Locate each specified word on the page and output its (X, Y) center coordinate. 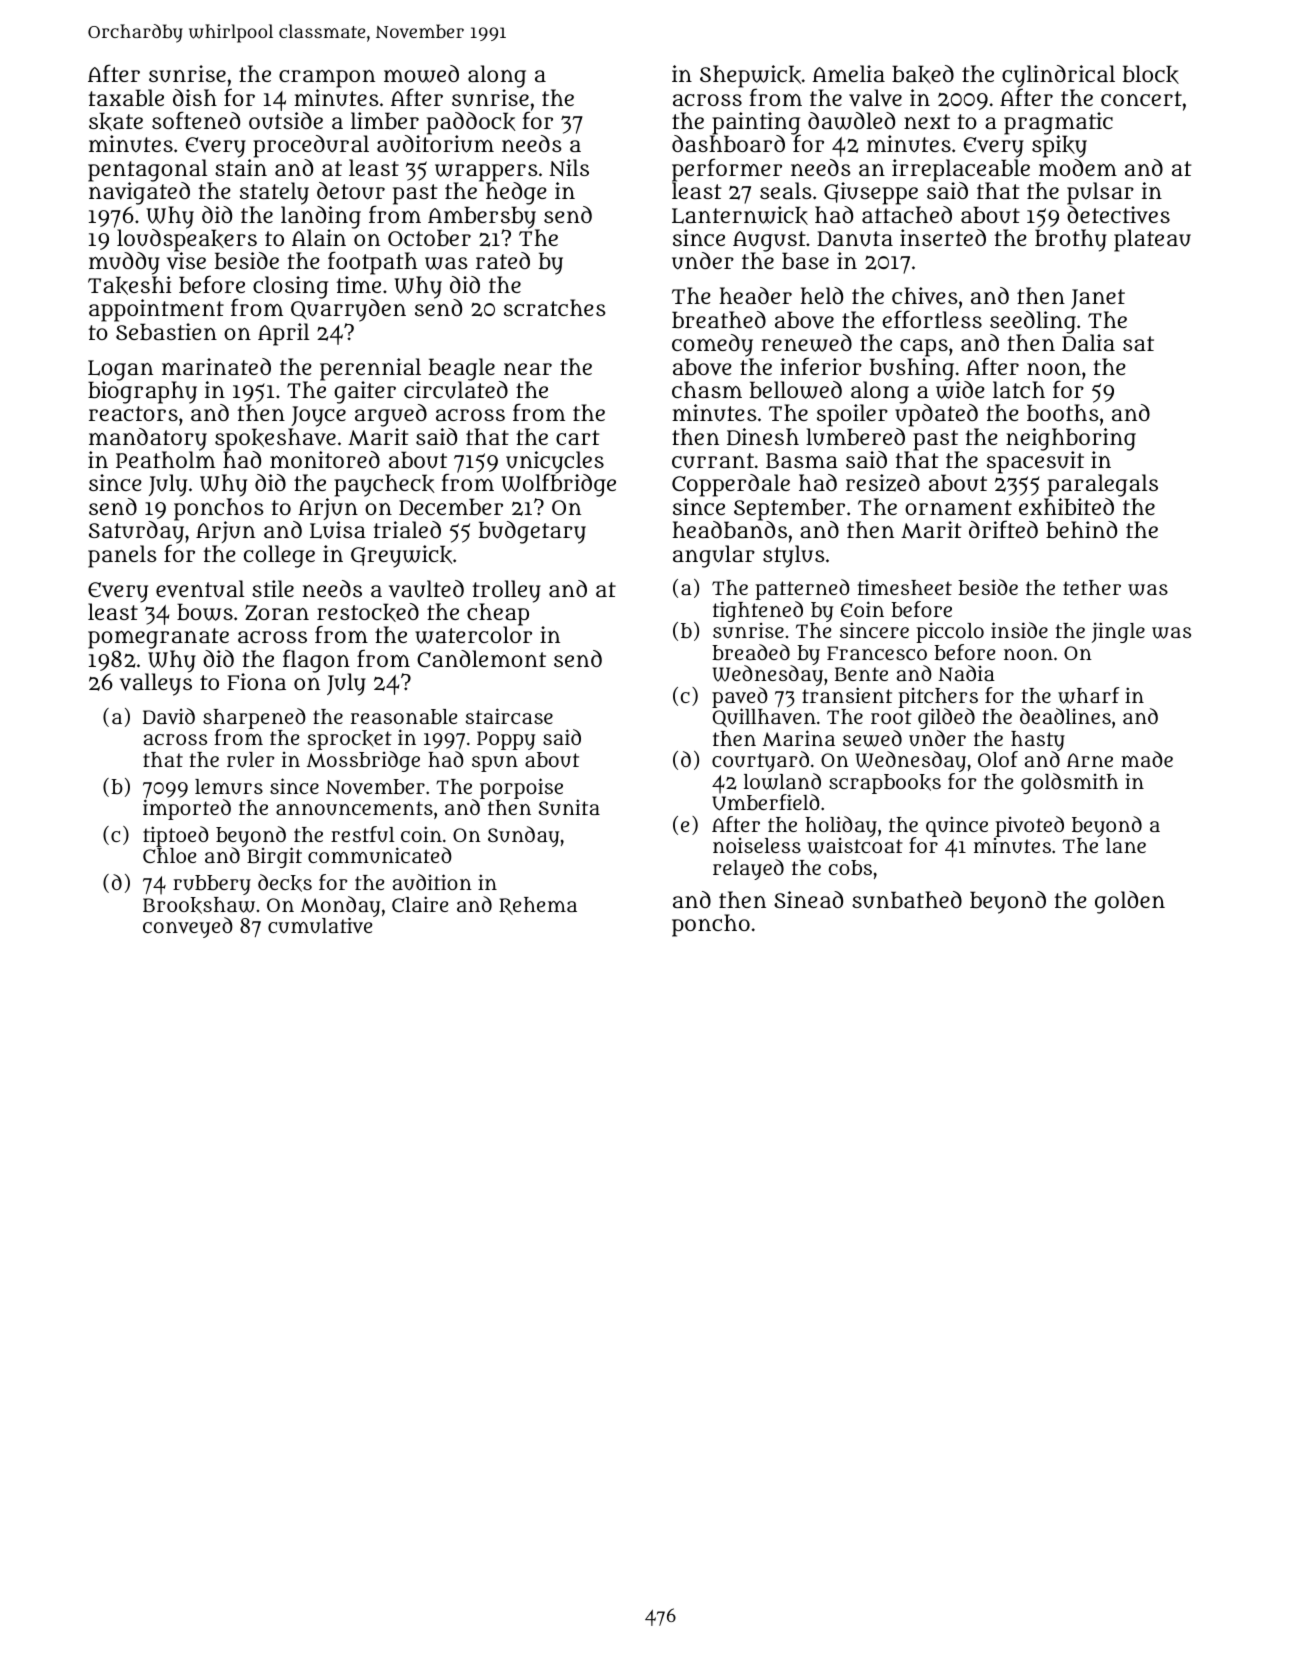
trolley (507, 591)
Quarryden (348, 310)
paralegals (1103, 485)
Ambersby (482, 217)
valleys (156, 685)
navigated (139, 193)
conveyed (188, 927)
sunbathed (907, 900)
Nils (569, 168)
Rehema (538, 906)
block (1151, 74)
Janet (1098, 299)
